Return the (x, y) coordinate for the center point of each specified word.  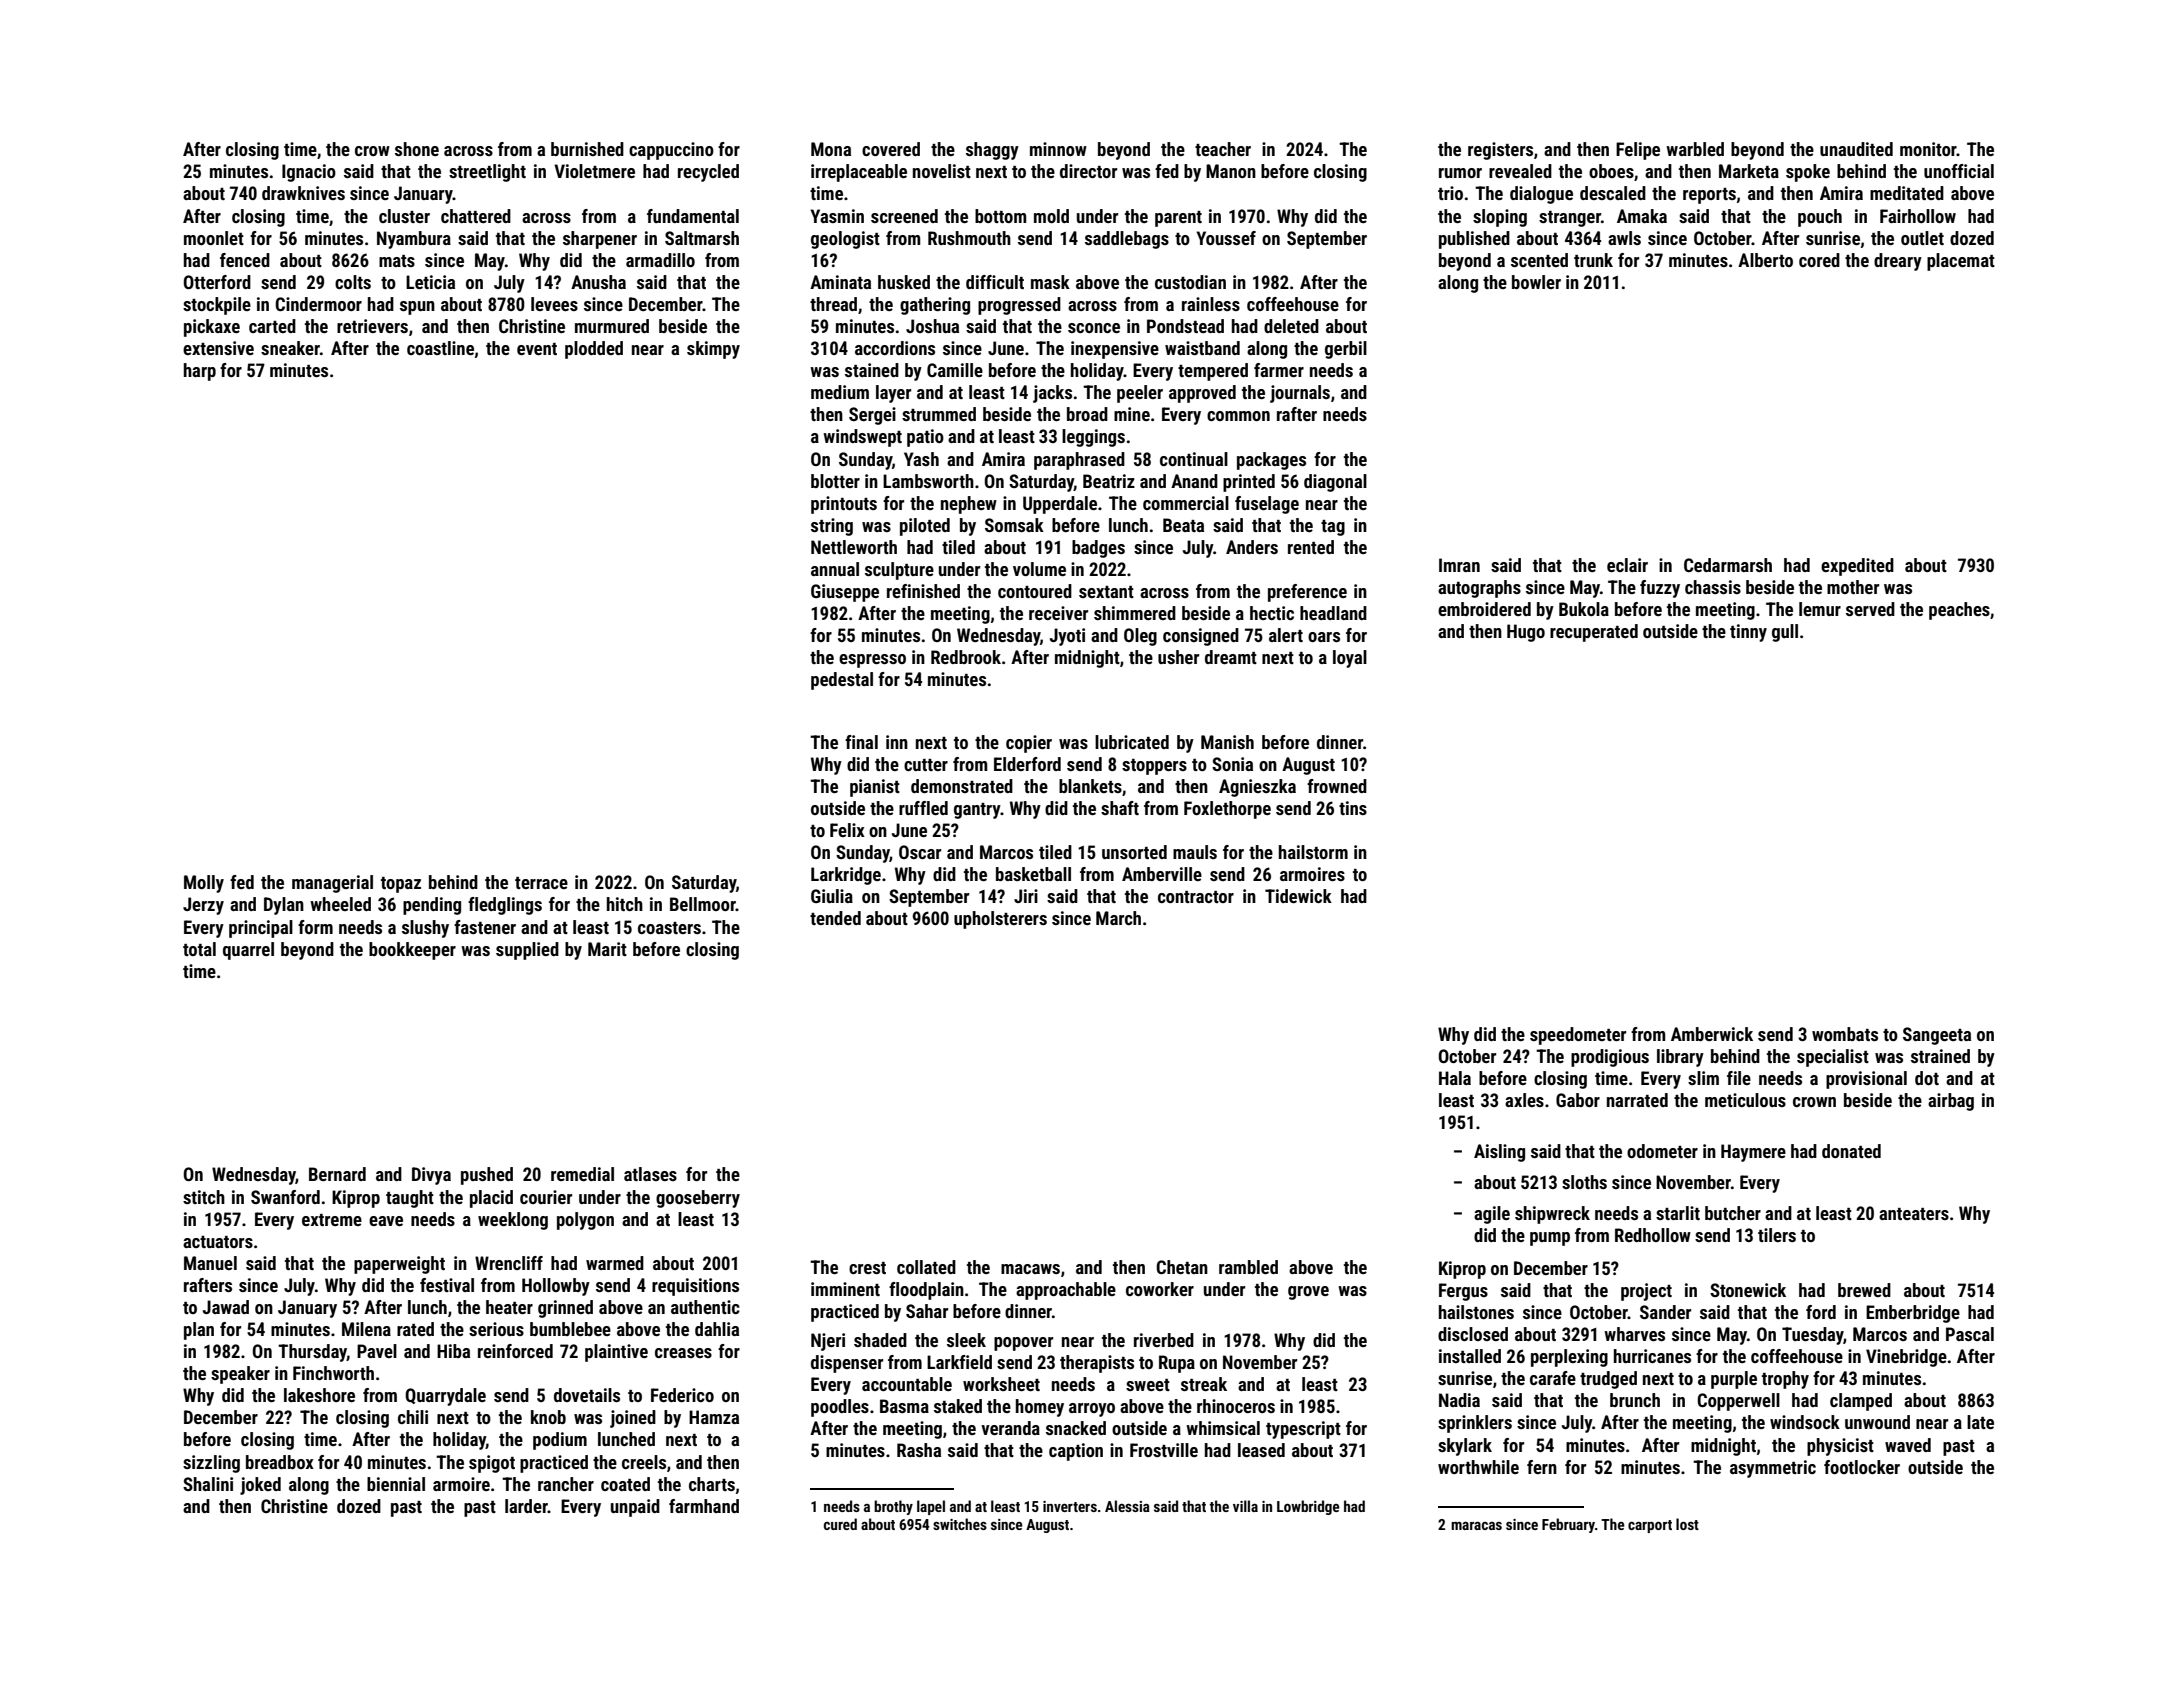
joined (633, 1419)
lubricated (1132, 742)
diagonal (1335, 483)
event (537, 349)
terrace (541, 883)
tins (1353, 808)
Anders (1252, 547)
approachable (1066, 1291)
